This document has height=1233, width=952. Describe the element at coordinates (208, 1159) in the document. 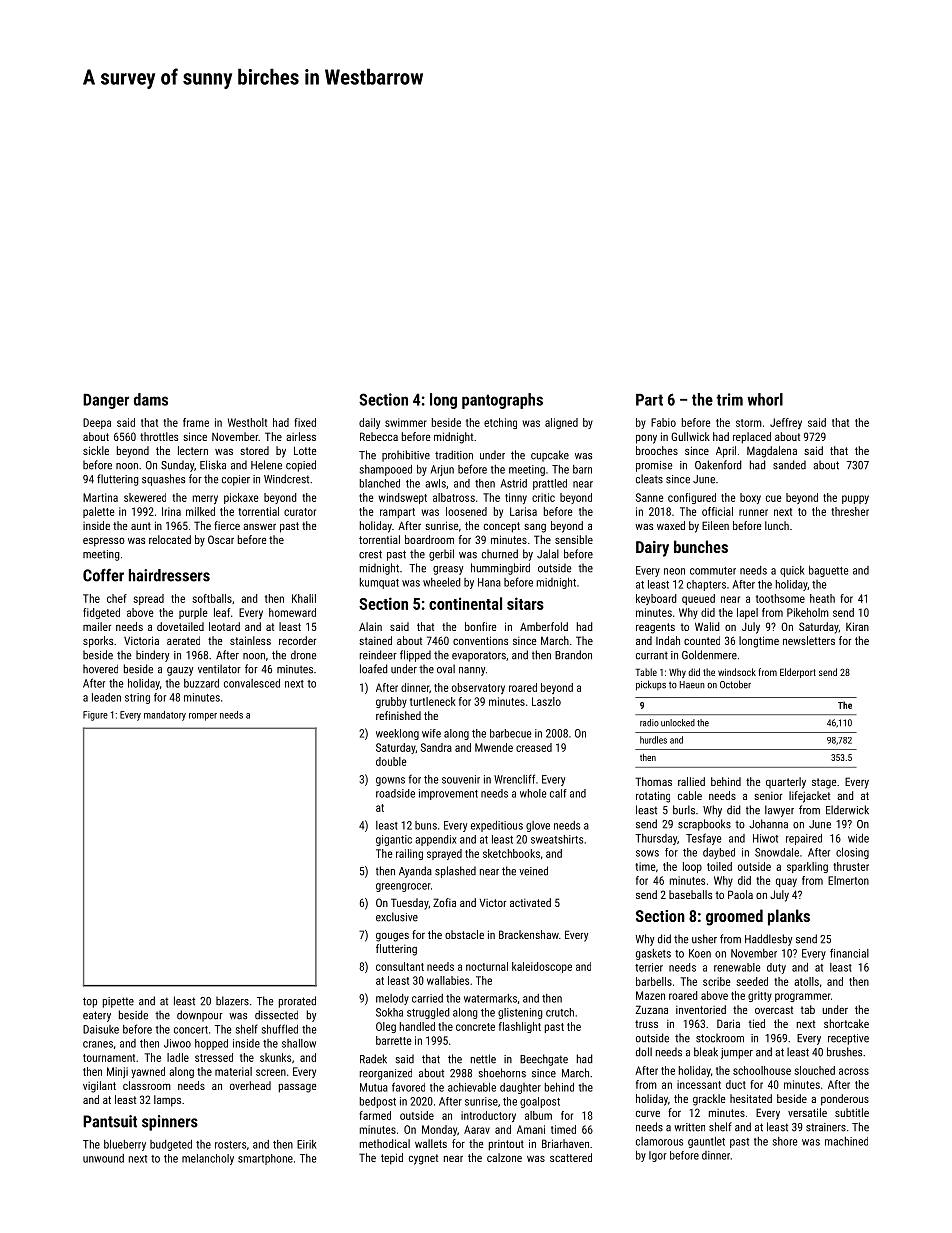

I see `melancholy` at that location.
